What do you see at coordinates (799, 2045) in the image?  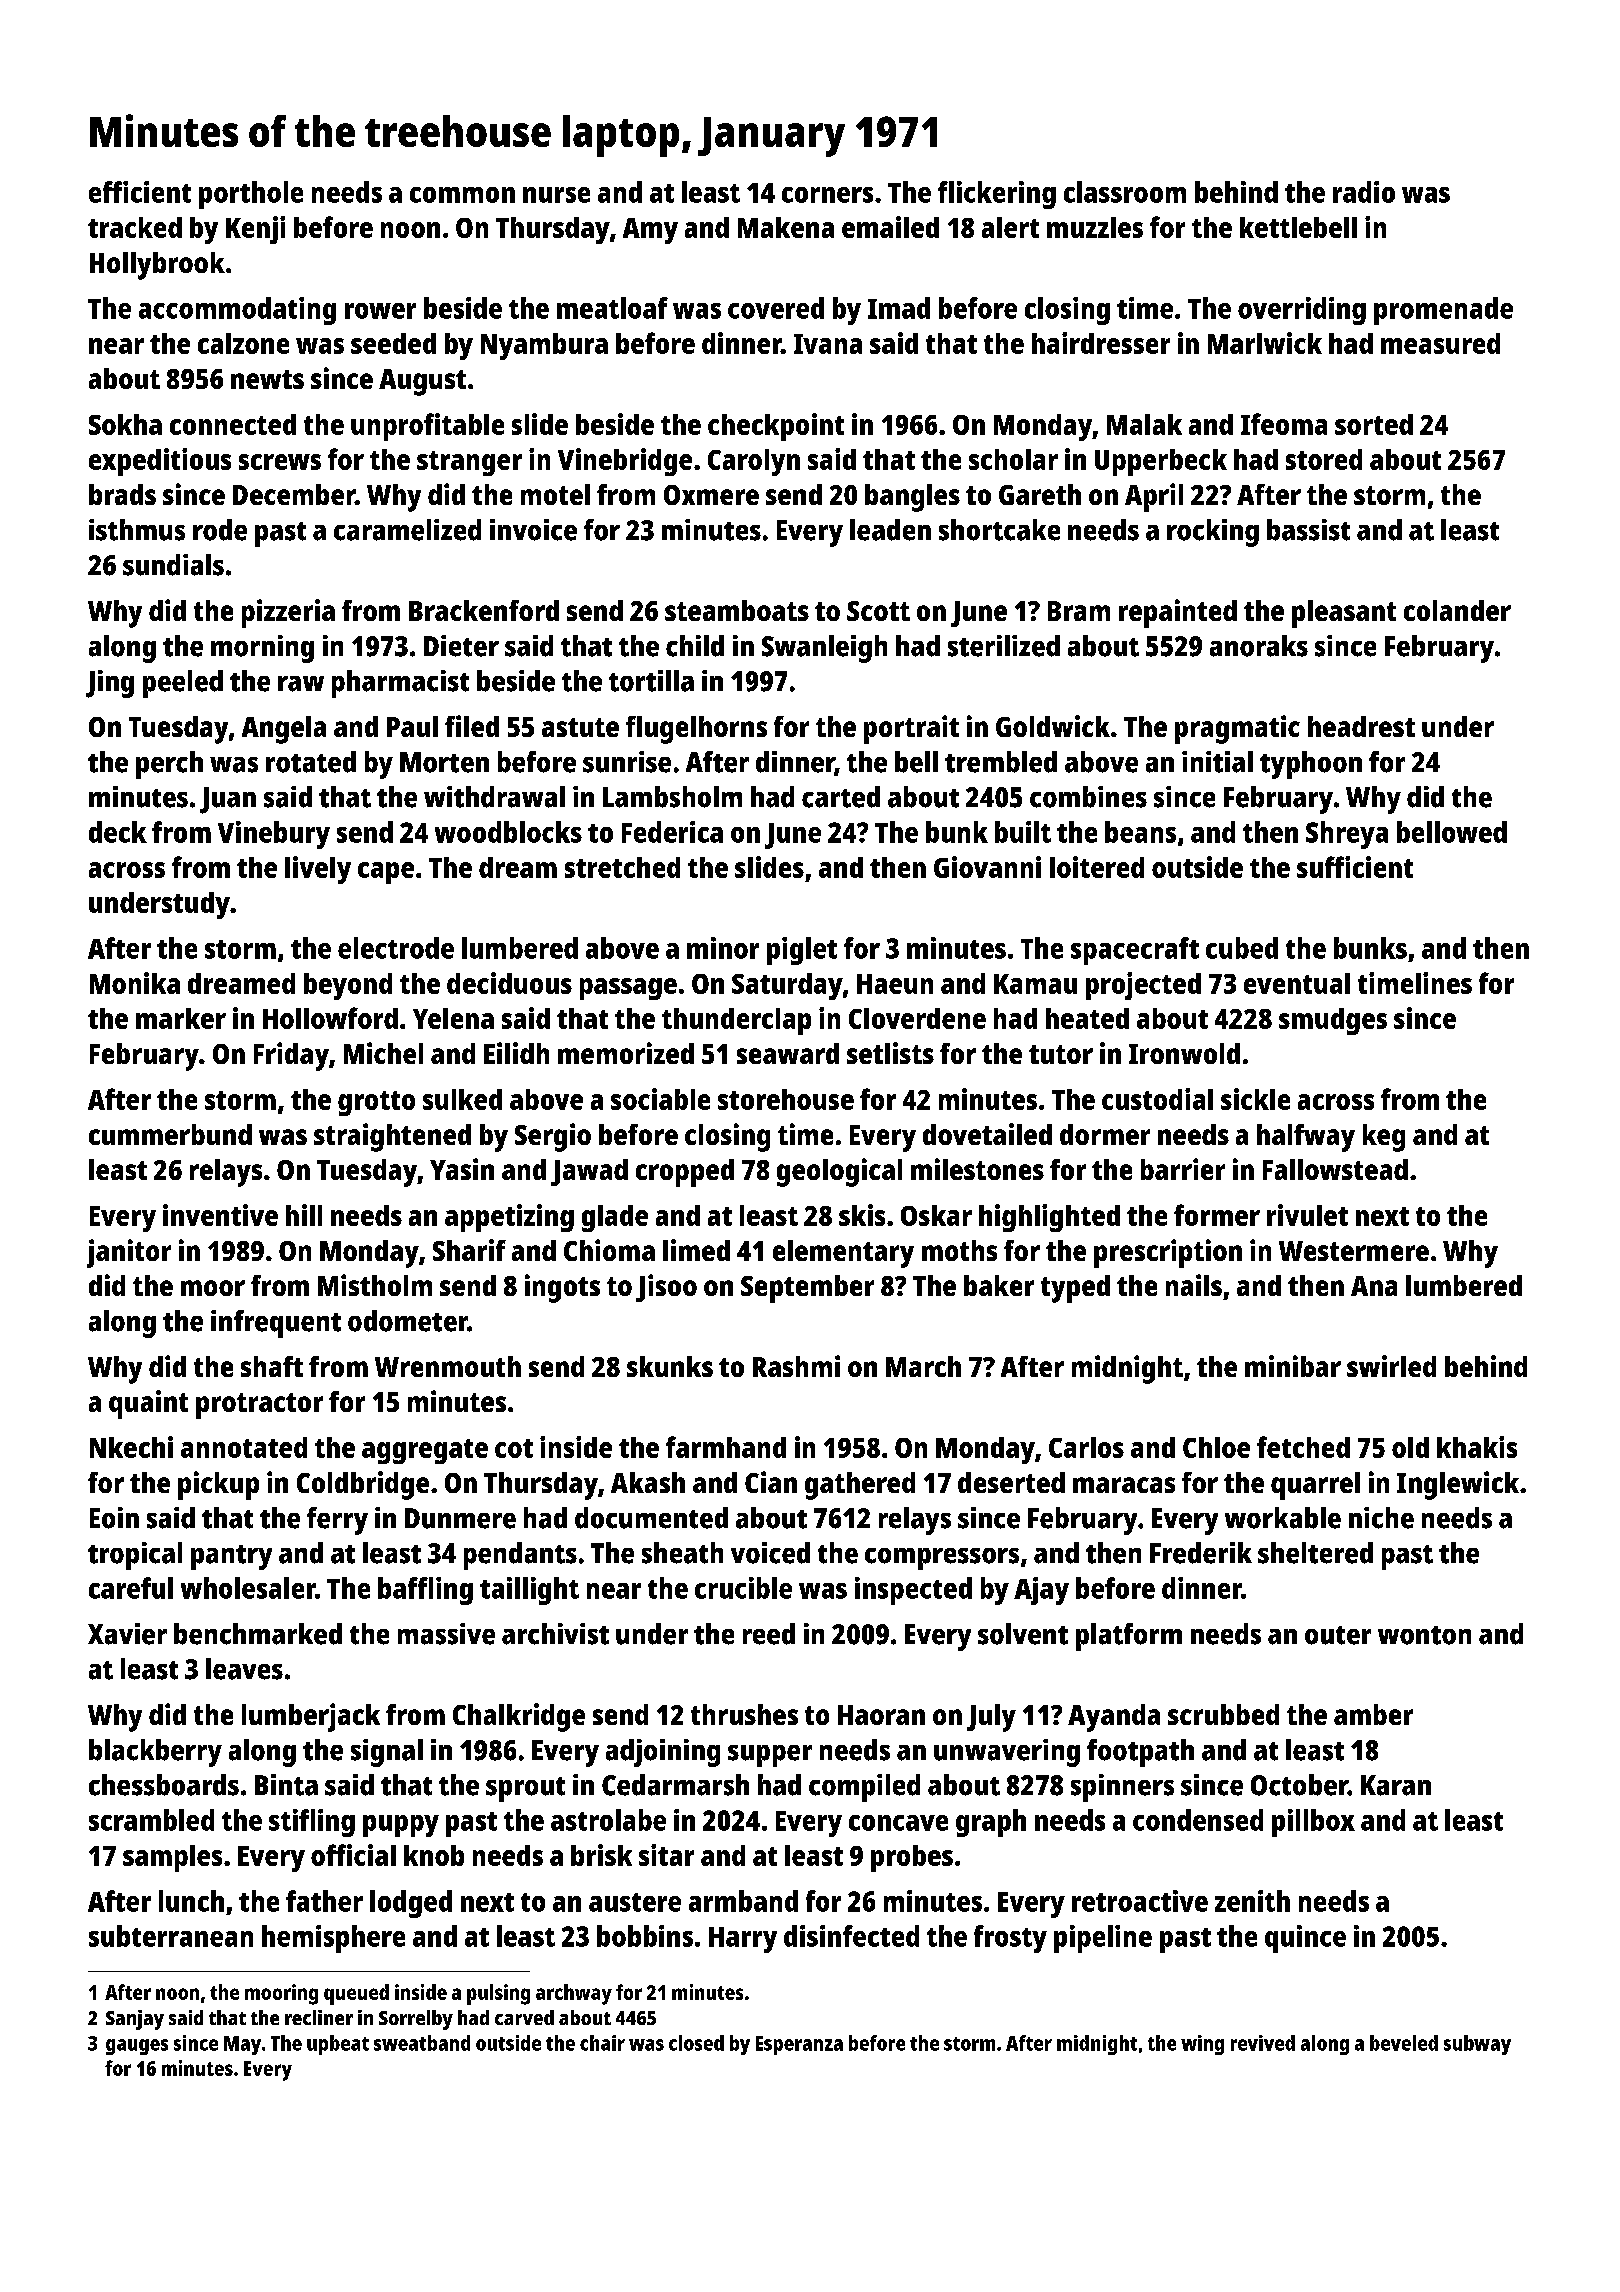 I see `Esperanza` at bounding box center [799, 2045].
